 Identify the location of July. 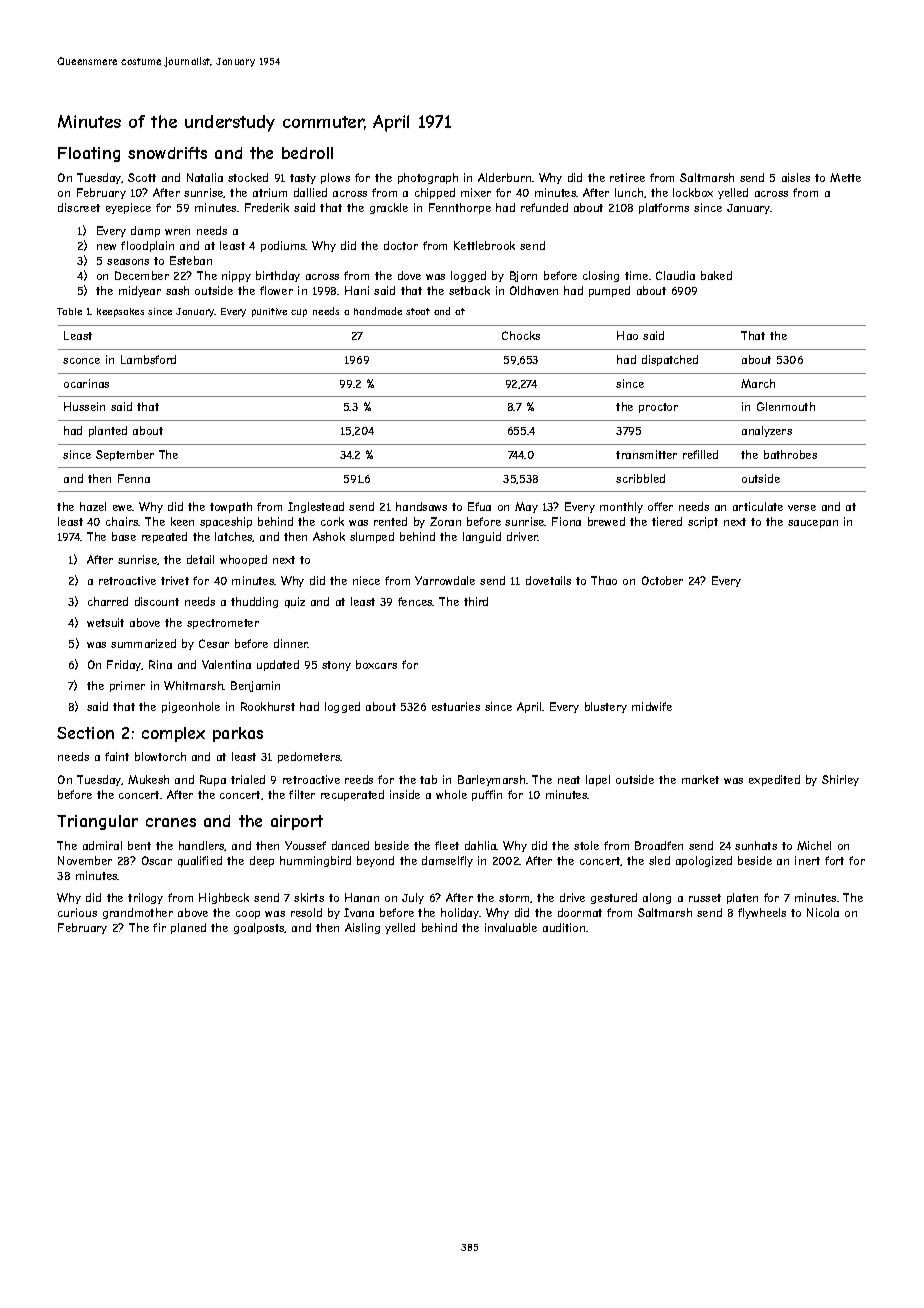
(413, 898).
